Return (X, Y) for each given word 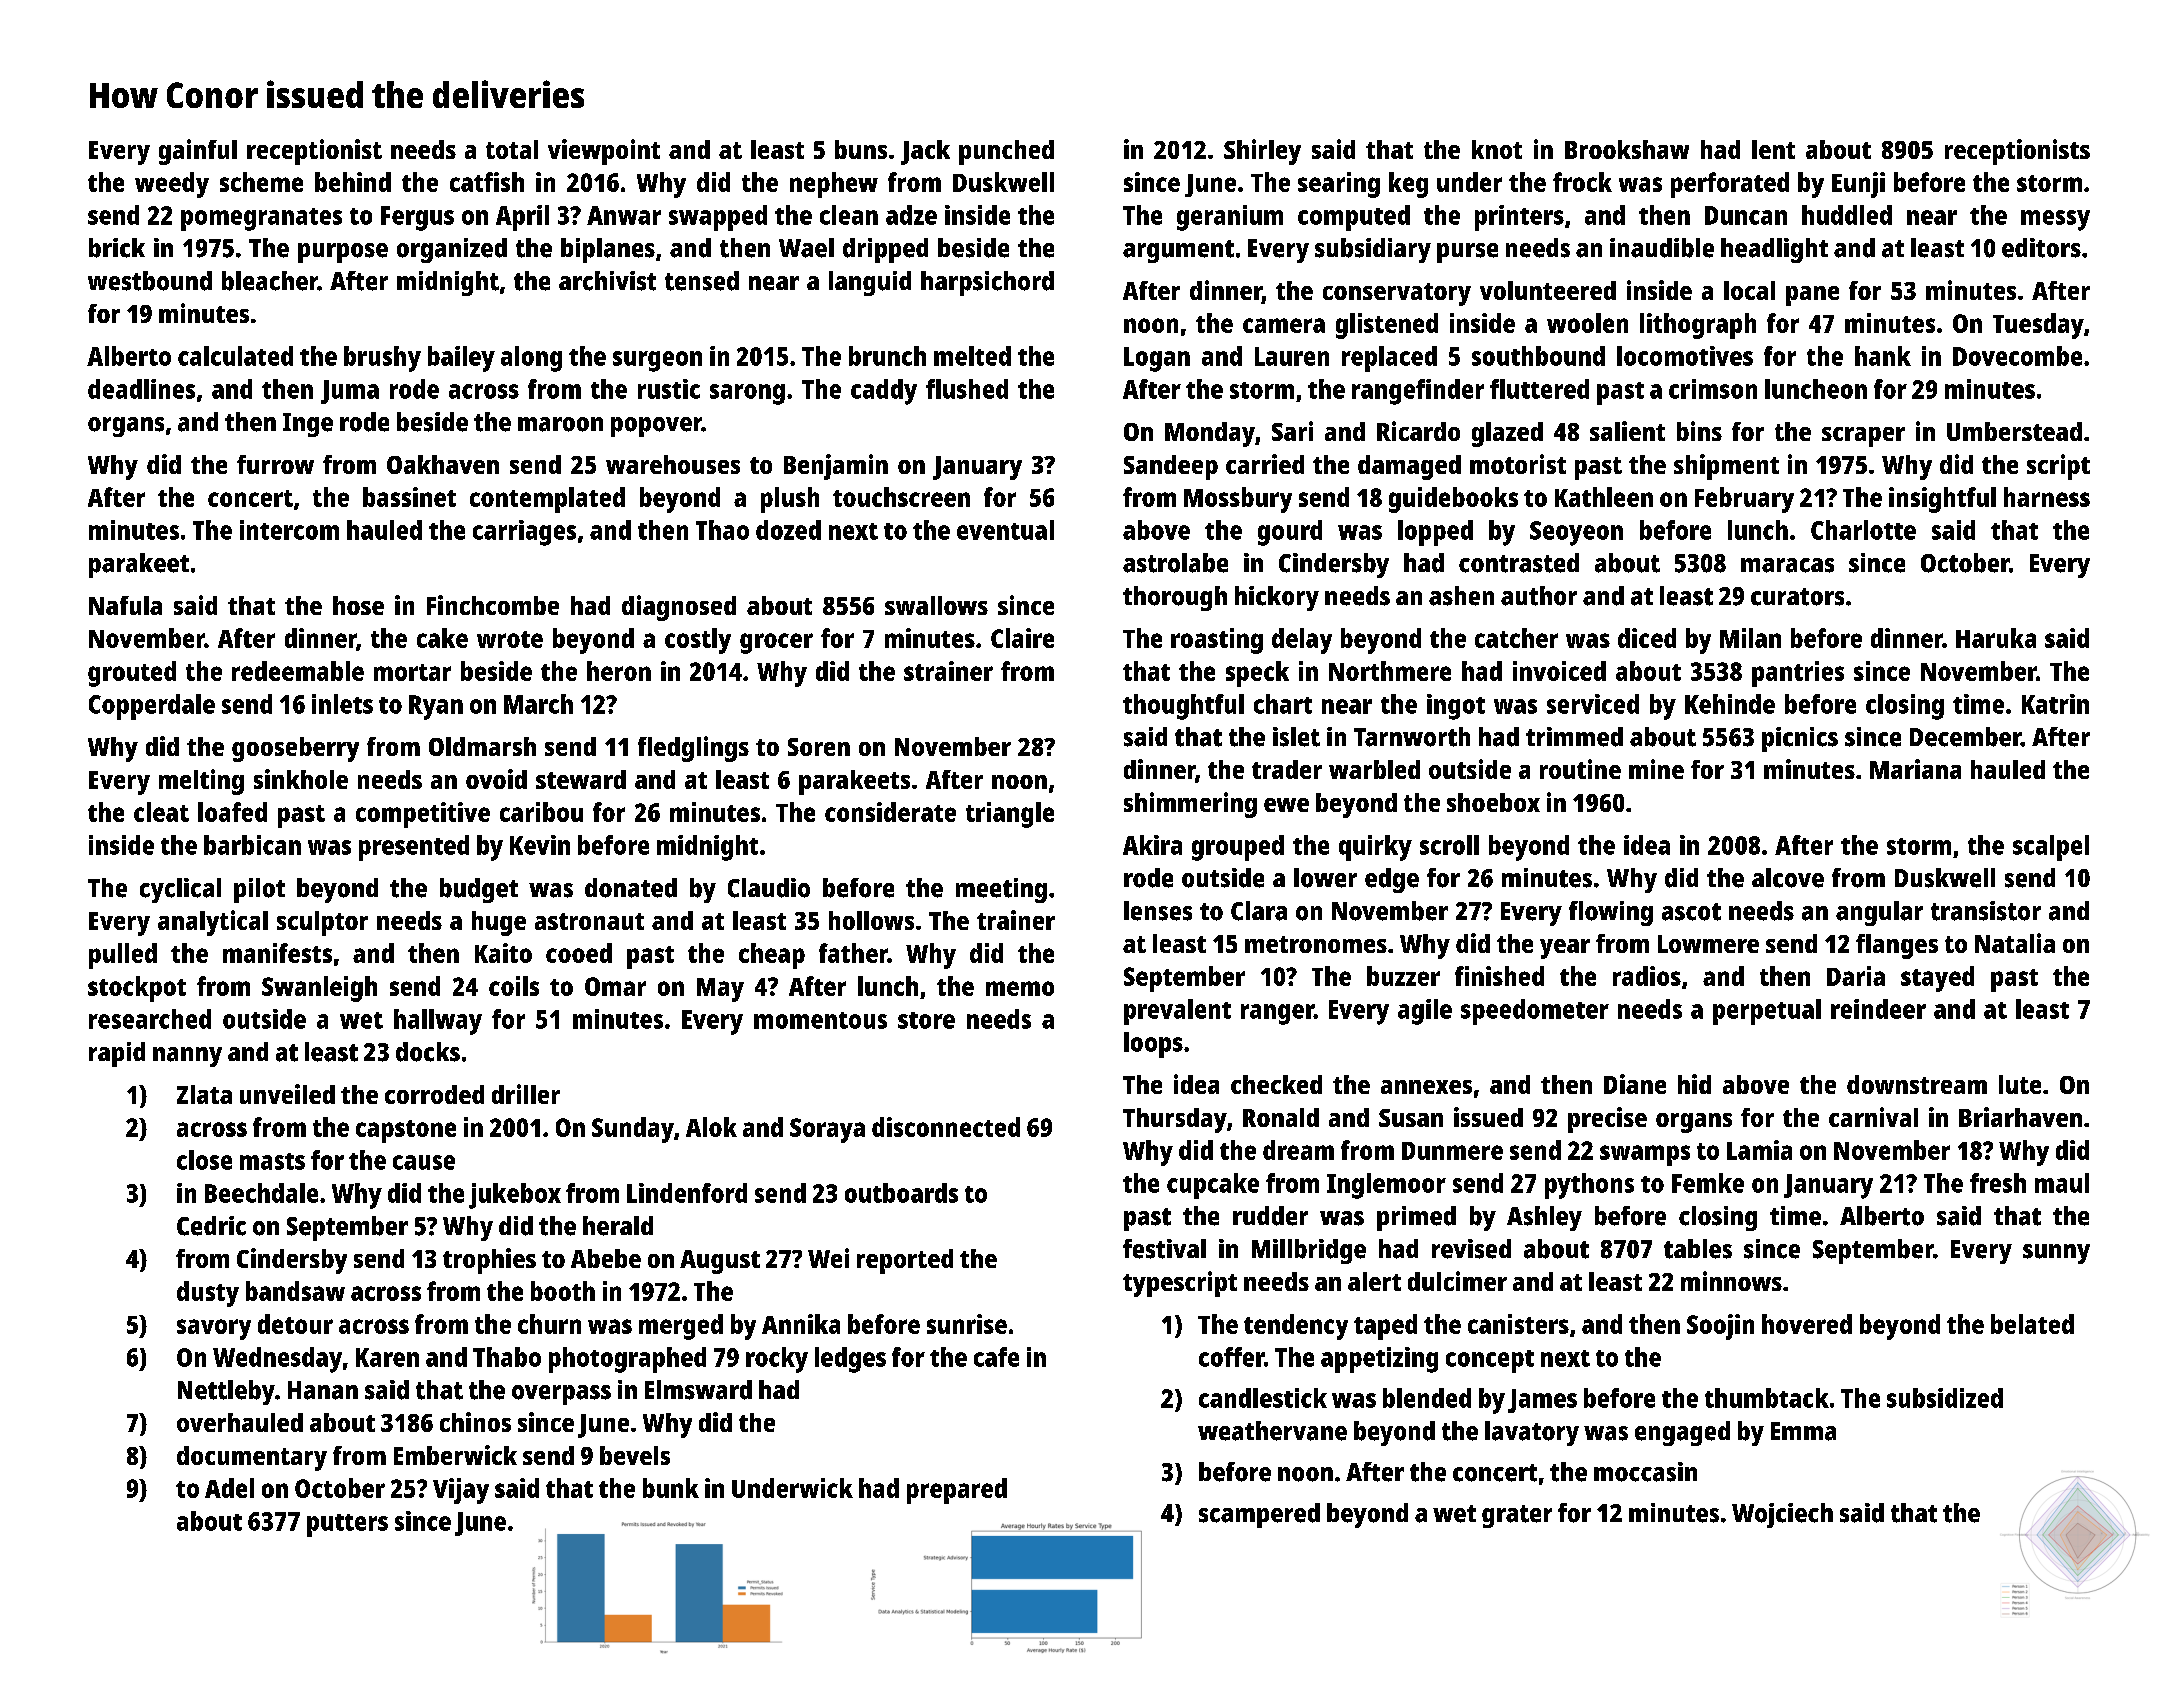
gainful (198, 152)
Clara (1259, 911)
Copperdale (152, 707)
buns (861, 149)
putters (347, 1525)
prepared (957, 1491)
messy (2055, 220)
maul (2062, 1183)
